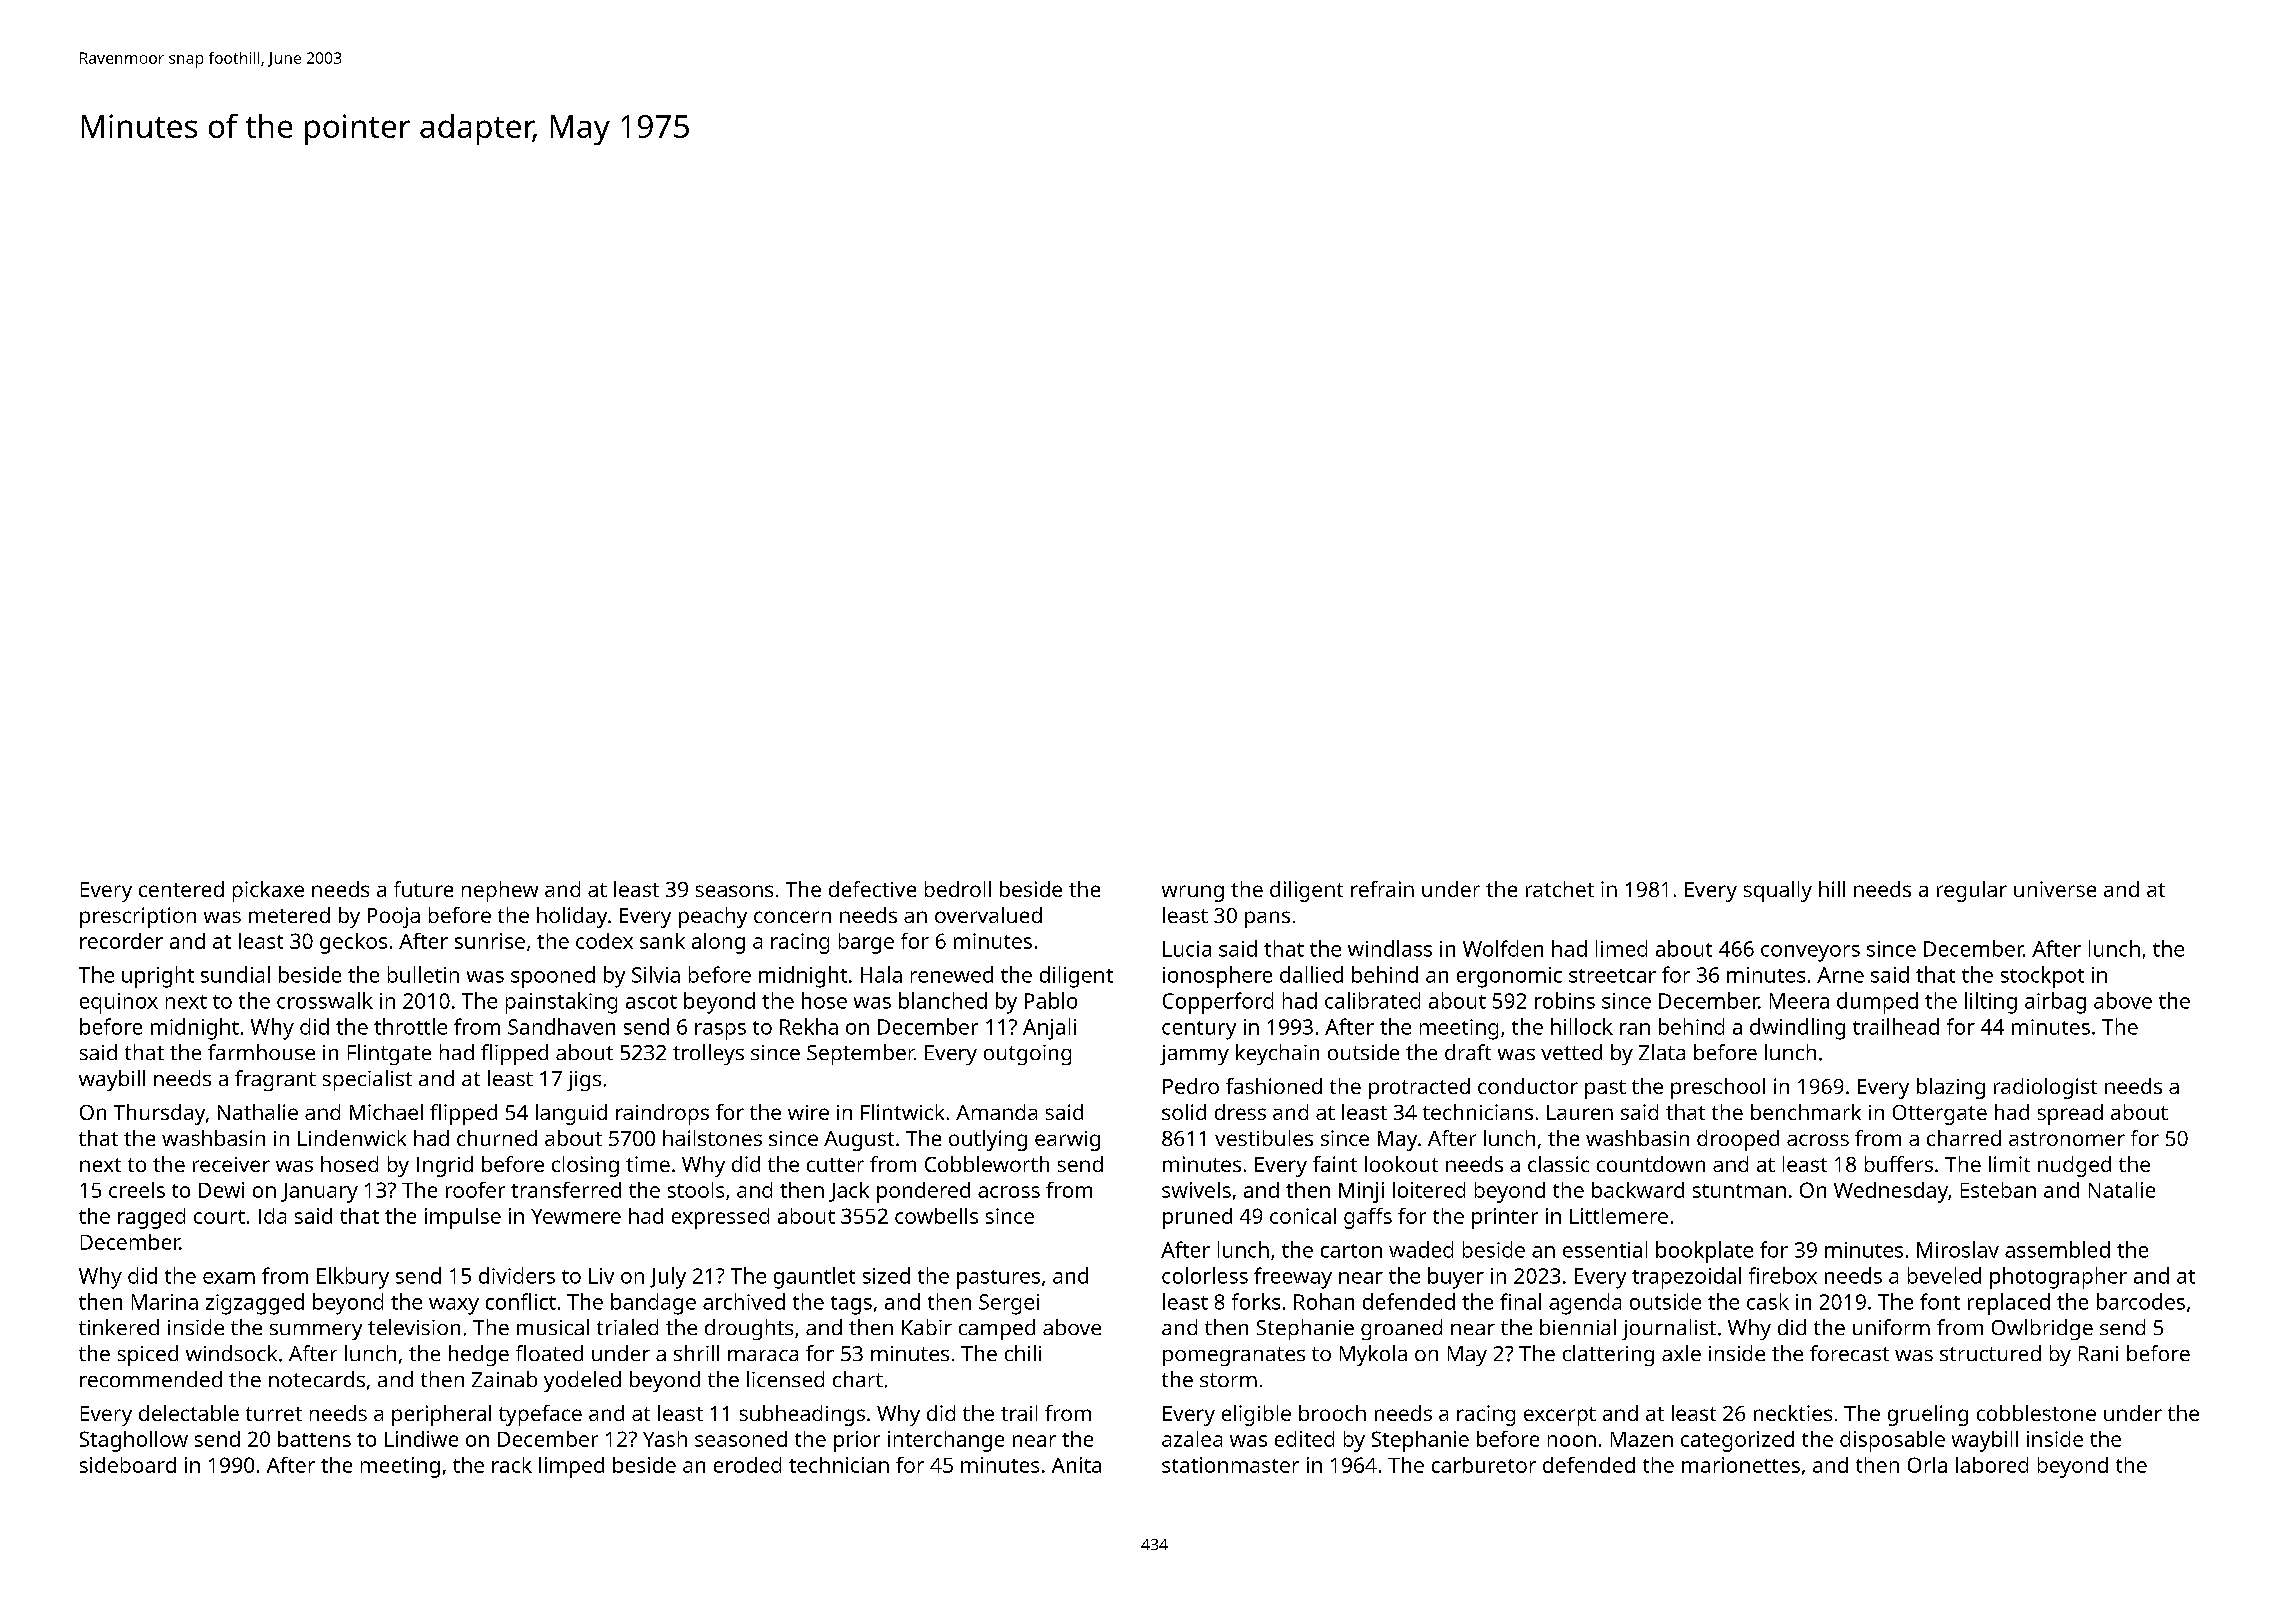 The width and height of the document is (2282, 1614). I want to click on exam, so click(229, 1278).
